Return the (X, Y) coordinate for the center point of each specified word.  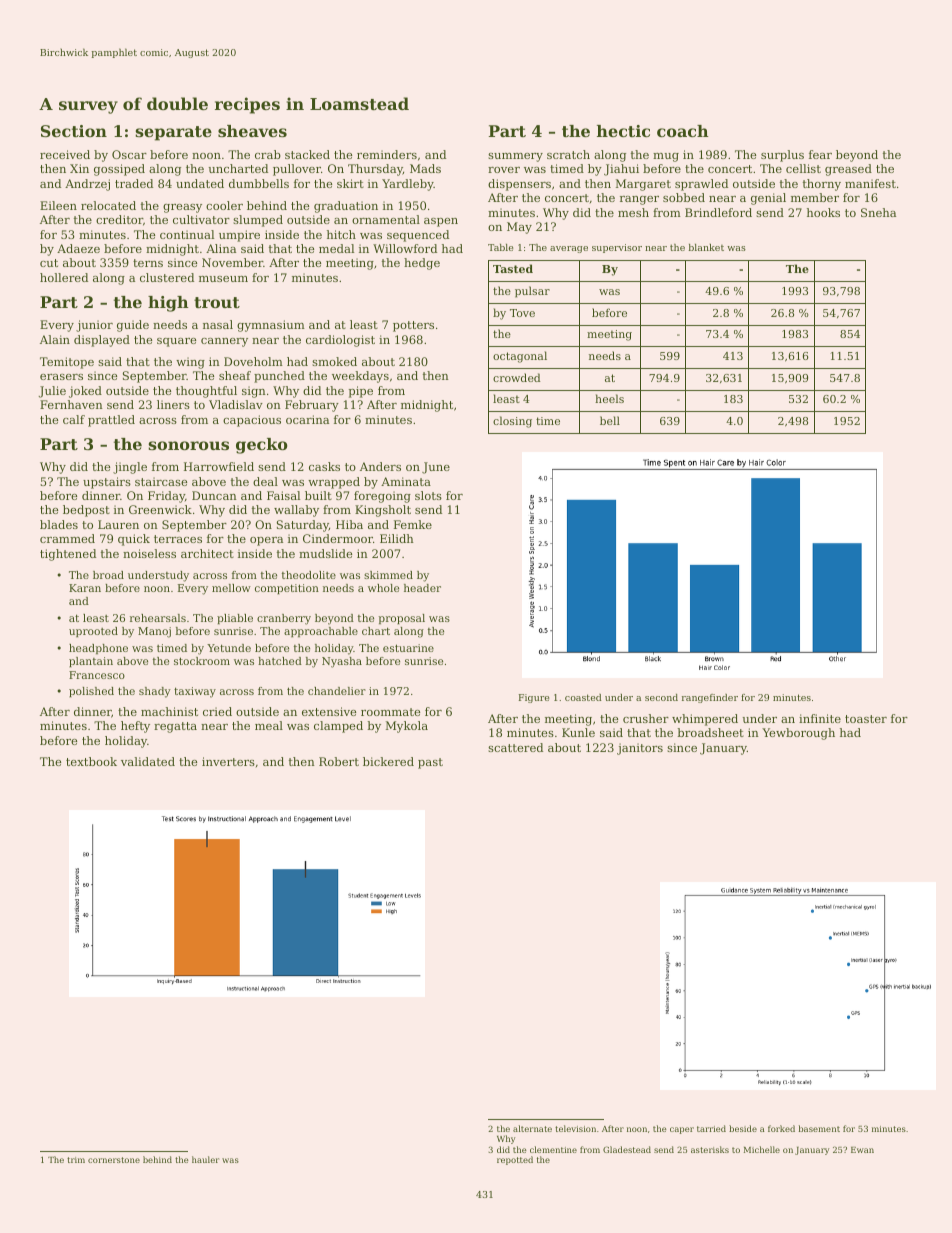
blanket (706, 247)
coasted (583, 697)
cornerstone (114, 1160)
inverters (228, 761)
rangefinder (710, 698)
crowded (517, 377)
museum (223, 279)
